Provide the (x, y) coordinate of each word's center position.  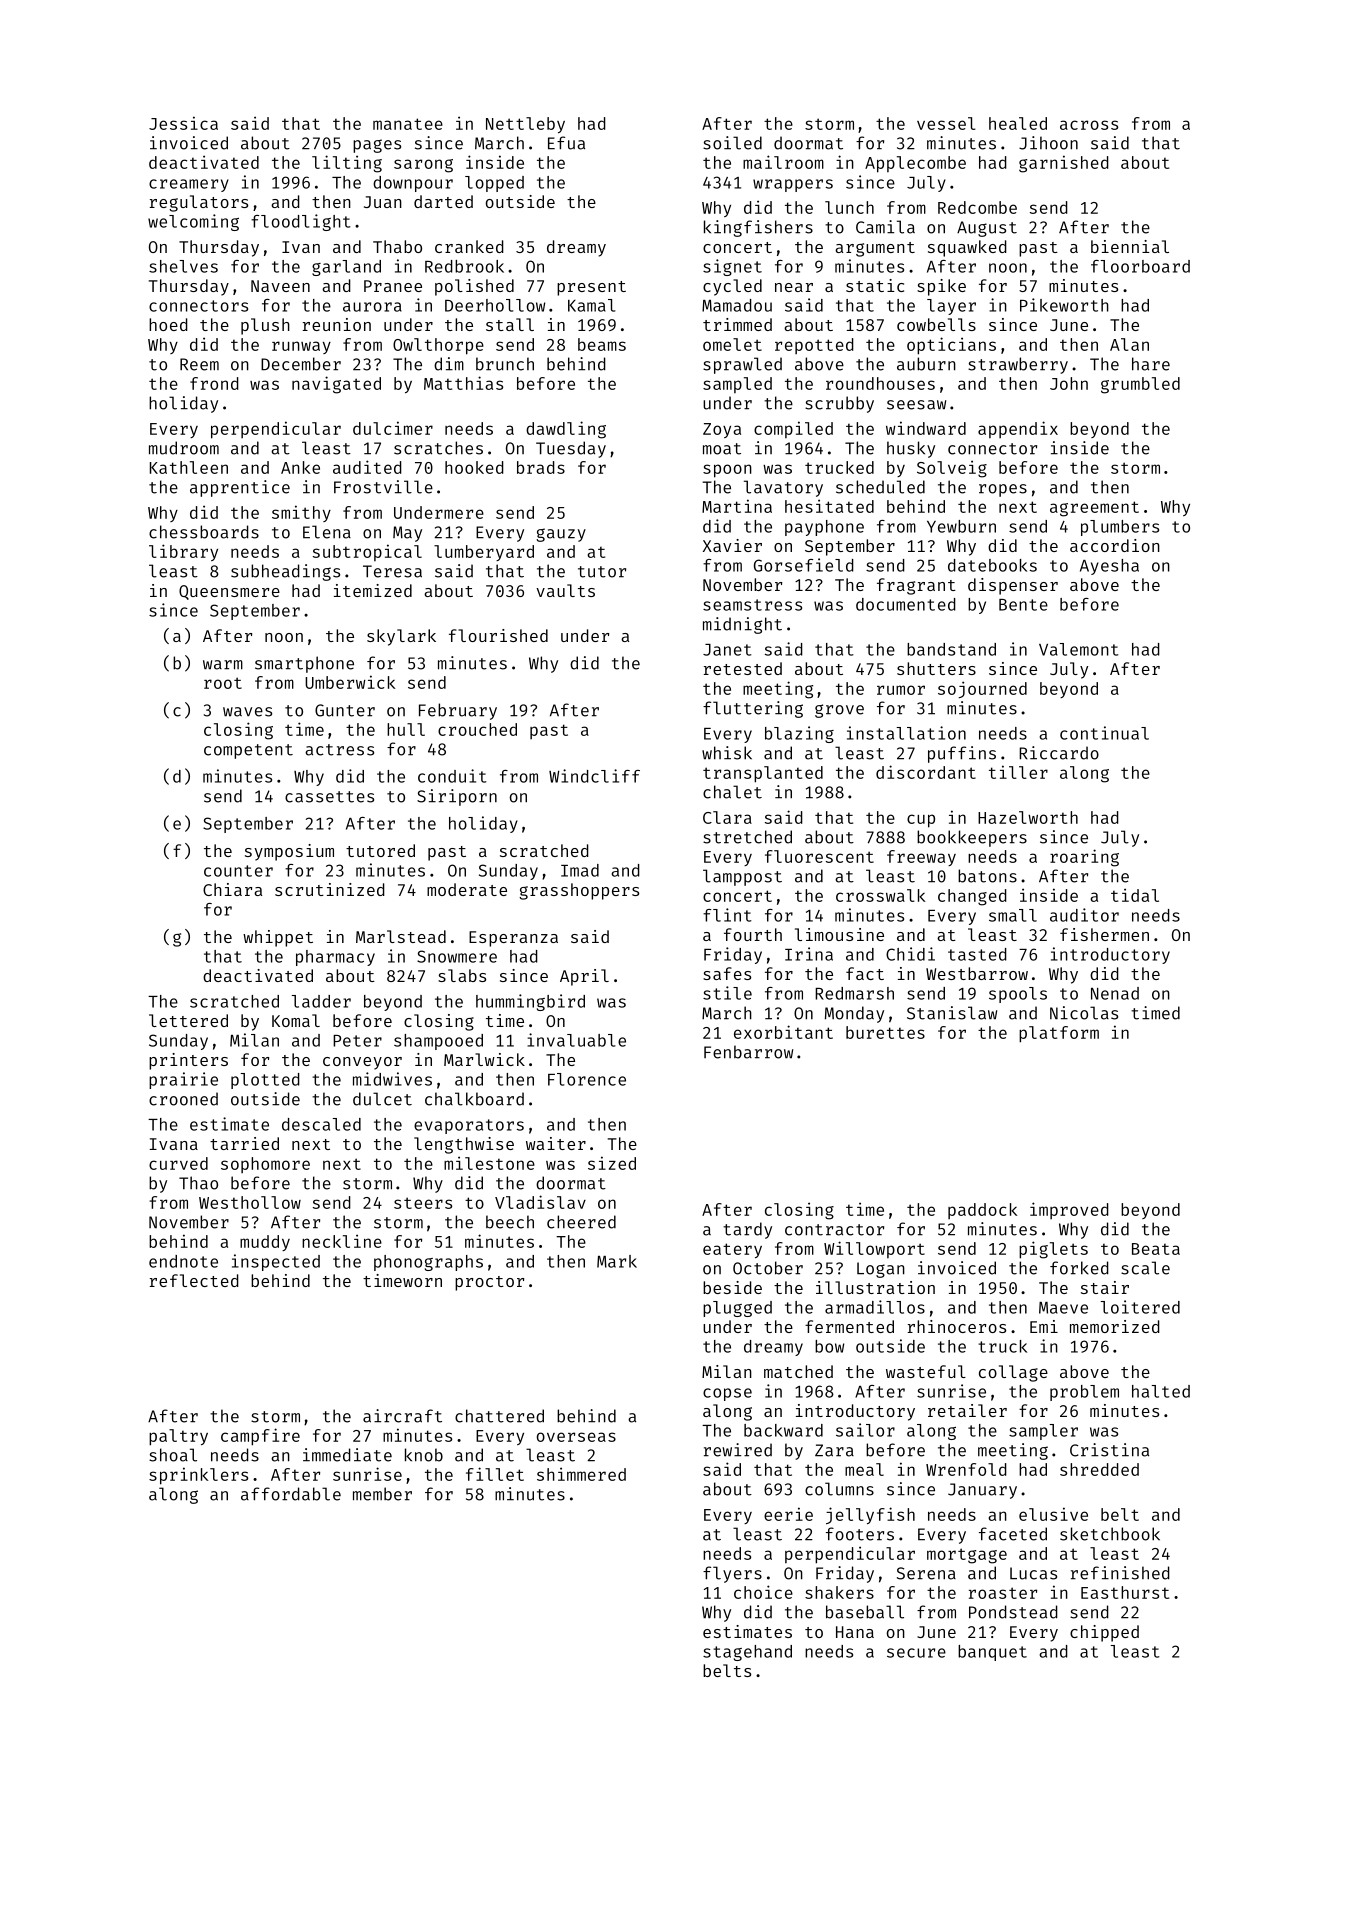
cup (921, 821)
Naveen (280, 286)
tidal (1135, 895)
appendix (1018, 429)
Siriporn (457, 797)
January (982, 1491)
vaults (565, 590)
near (794, 287)
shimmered (581, 1474)
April (584, 977)
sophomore (265, 1165)
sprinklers (198, 1476)
